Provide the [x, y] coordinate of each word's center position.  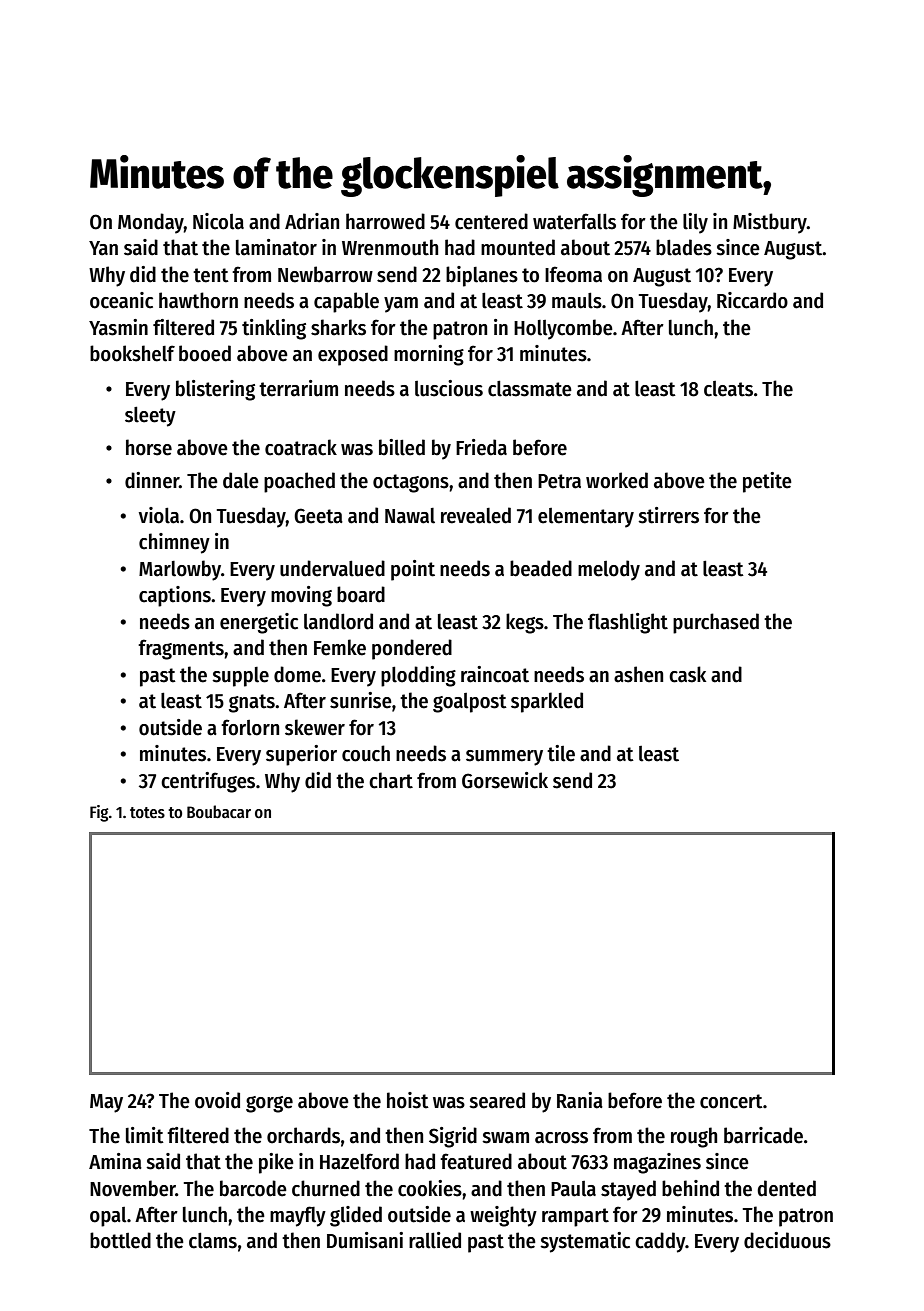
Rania [580, 1100]
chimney [174, 543]
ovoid [217, 1100]
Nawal [410, 516]
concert [731, 1101]
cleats [728, 389]
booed [205, 353]
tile [561, 753]
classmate [530, 389]
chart [391, 780]
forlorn [250, 727]
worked [617, 480]
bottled [120, 1240]
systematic [585, 1242]
